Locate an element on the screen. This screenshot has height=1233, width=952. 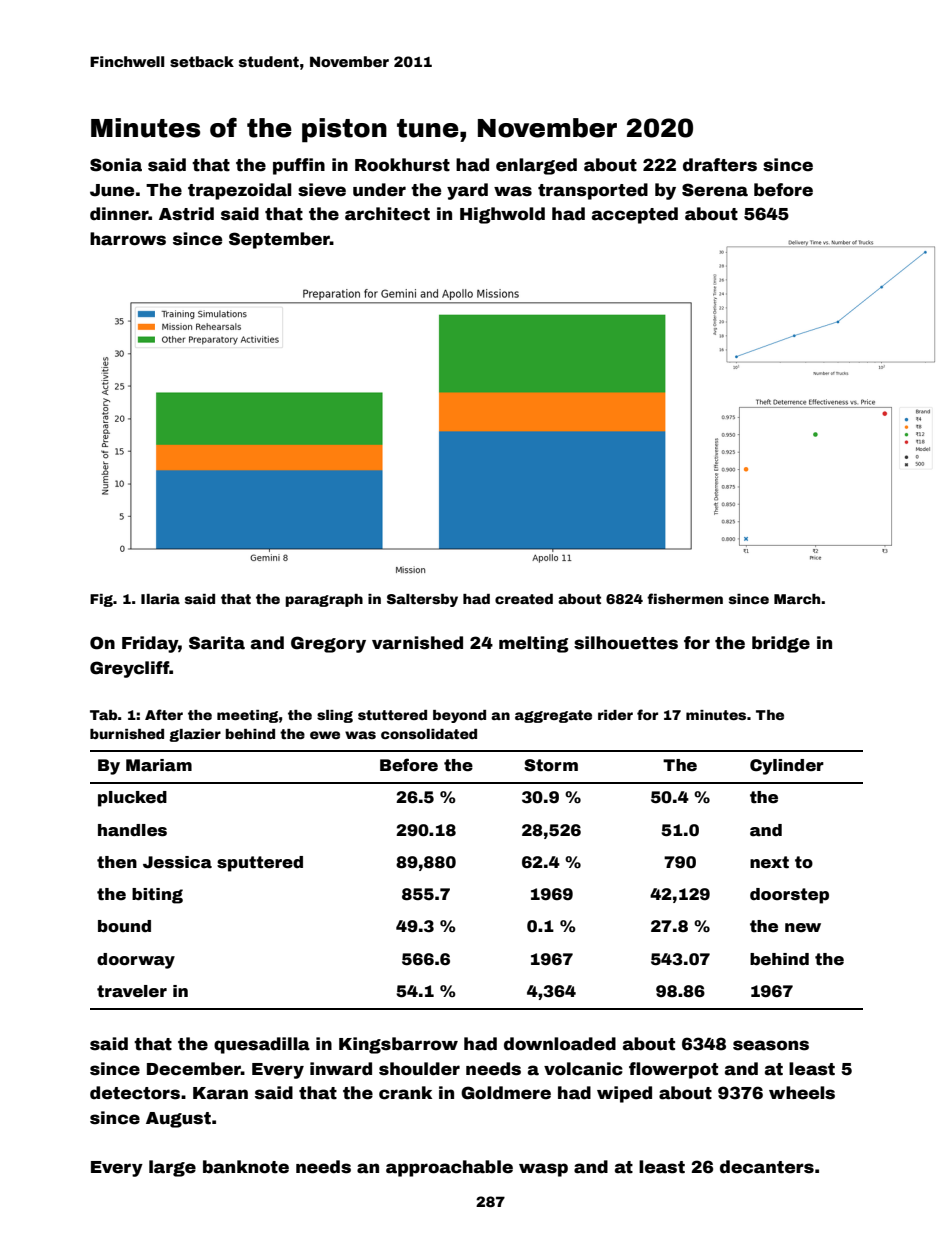
fishermen is located at coordinates (685, 598).
